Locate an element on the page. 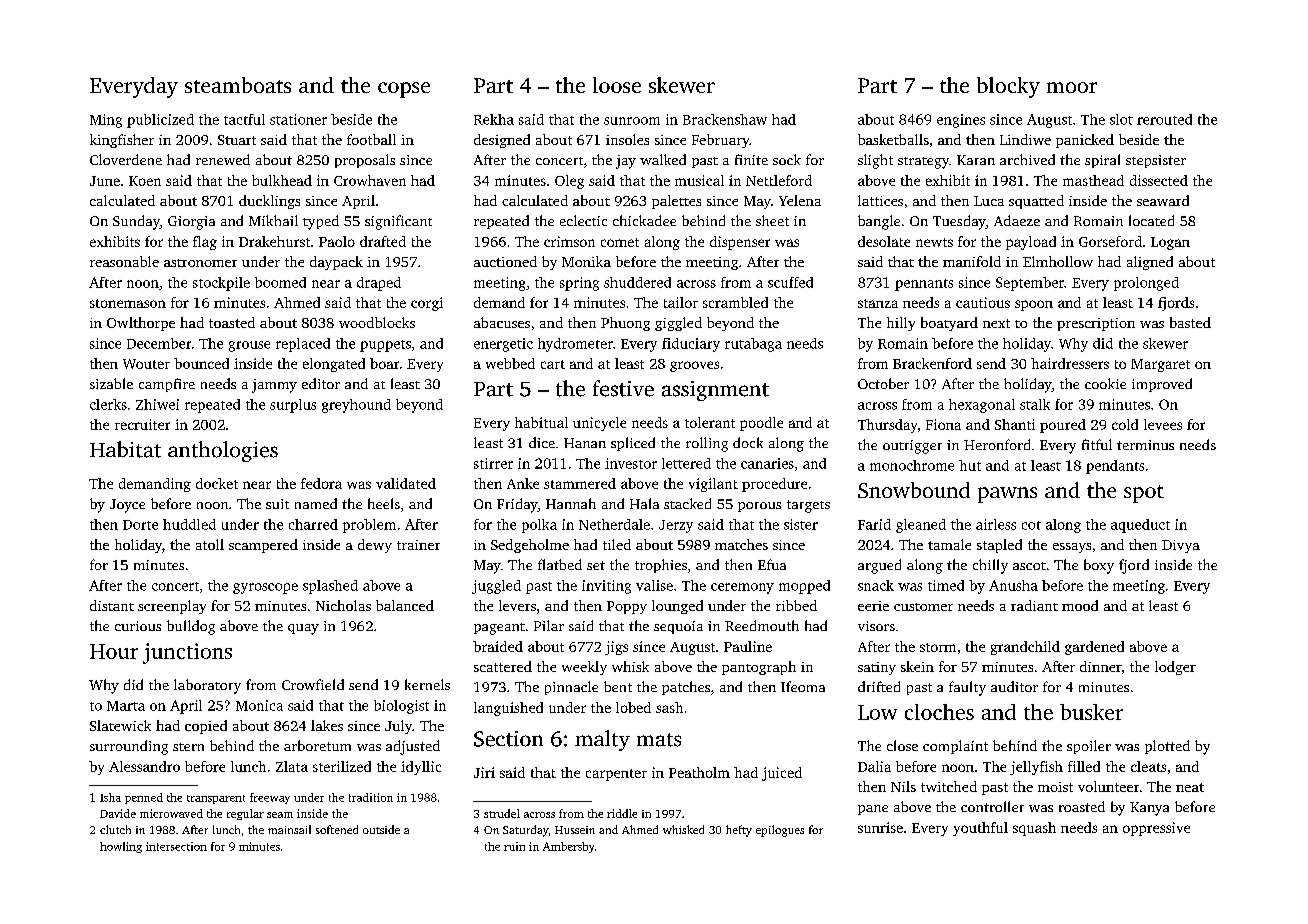 This document has height=924, width=1308. matches is located at coordinates (741, 544).
